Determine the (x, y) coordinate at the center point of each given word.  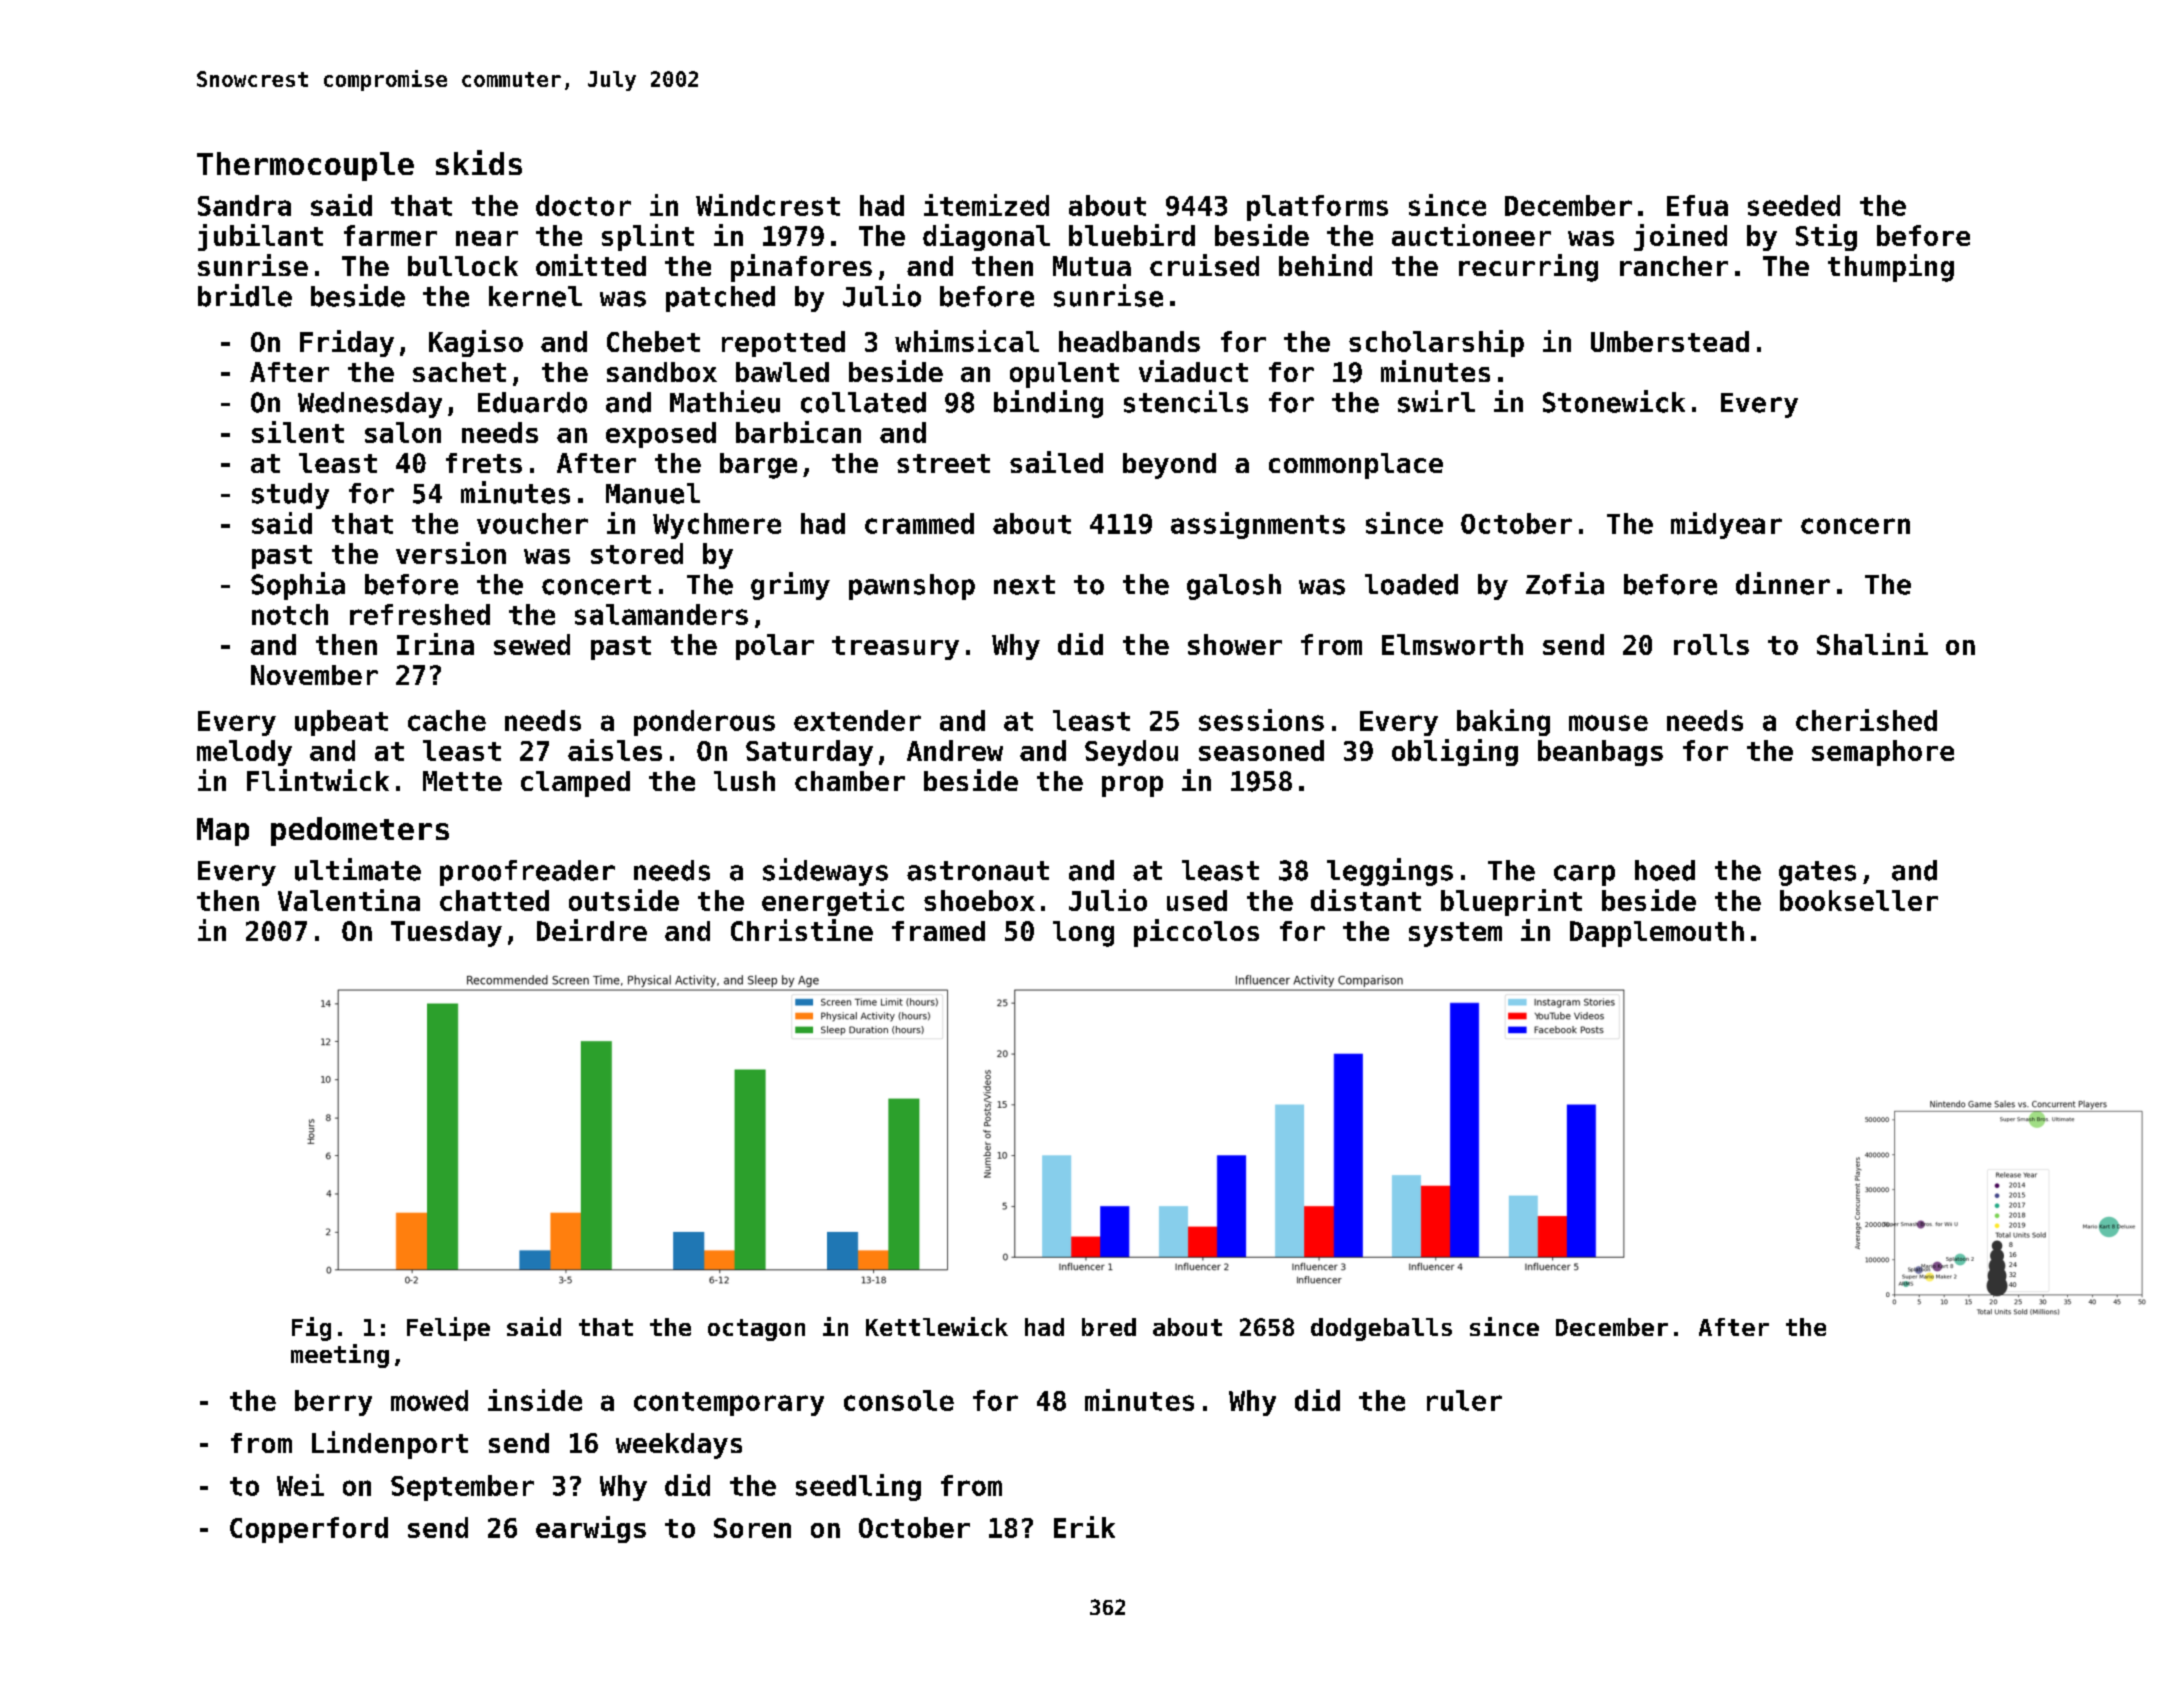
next (1024, 585)
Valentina (349, 900)
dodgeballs (1381, 1329)
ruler (1464, 1400)
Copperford (309, 1530)
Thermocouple (305, 166)
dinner (1783, 583)
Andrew (955, 750)
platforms (1317, 208)
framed (938, 931)
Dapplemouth (1657, 934)
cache (447, 720)
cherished (1866, 720)
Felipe (448, 1329)
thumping (1891, 268)
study (290, 496)
